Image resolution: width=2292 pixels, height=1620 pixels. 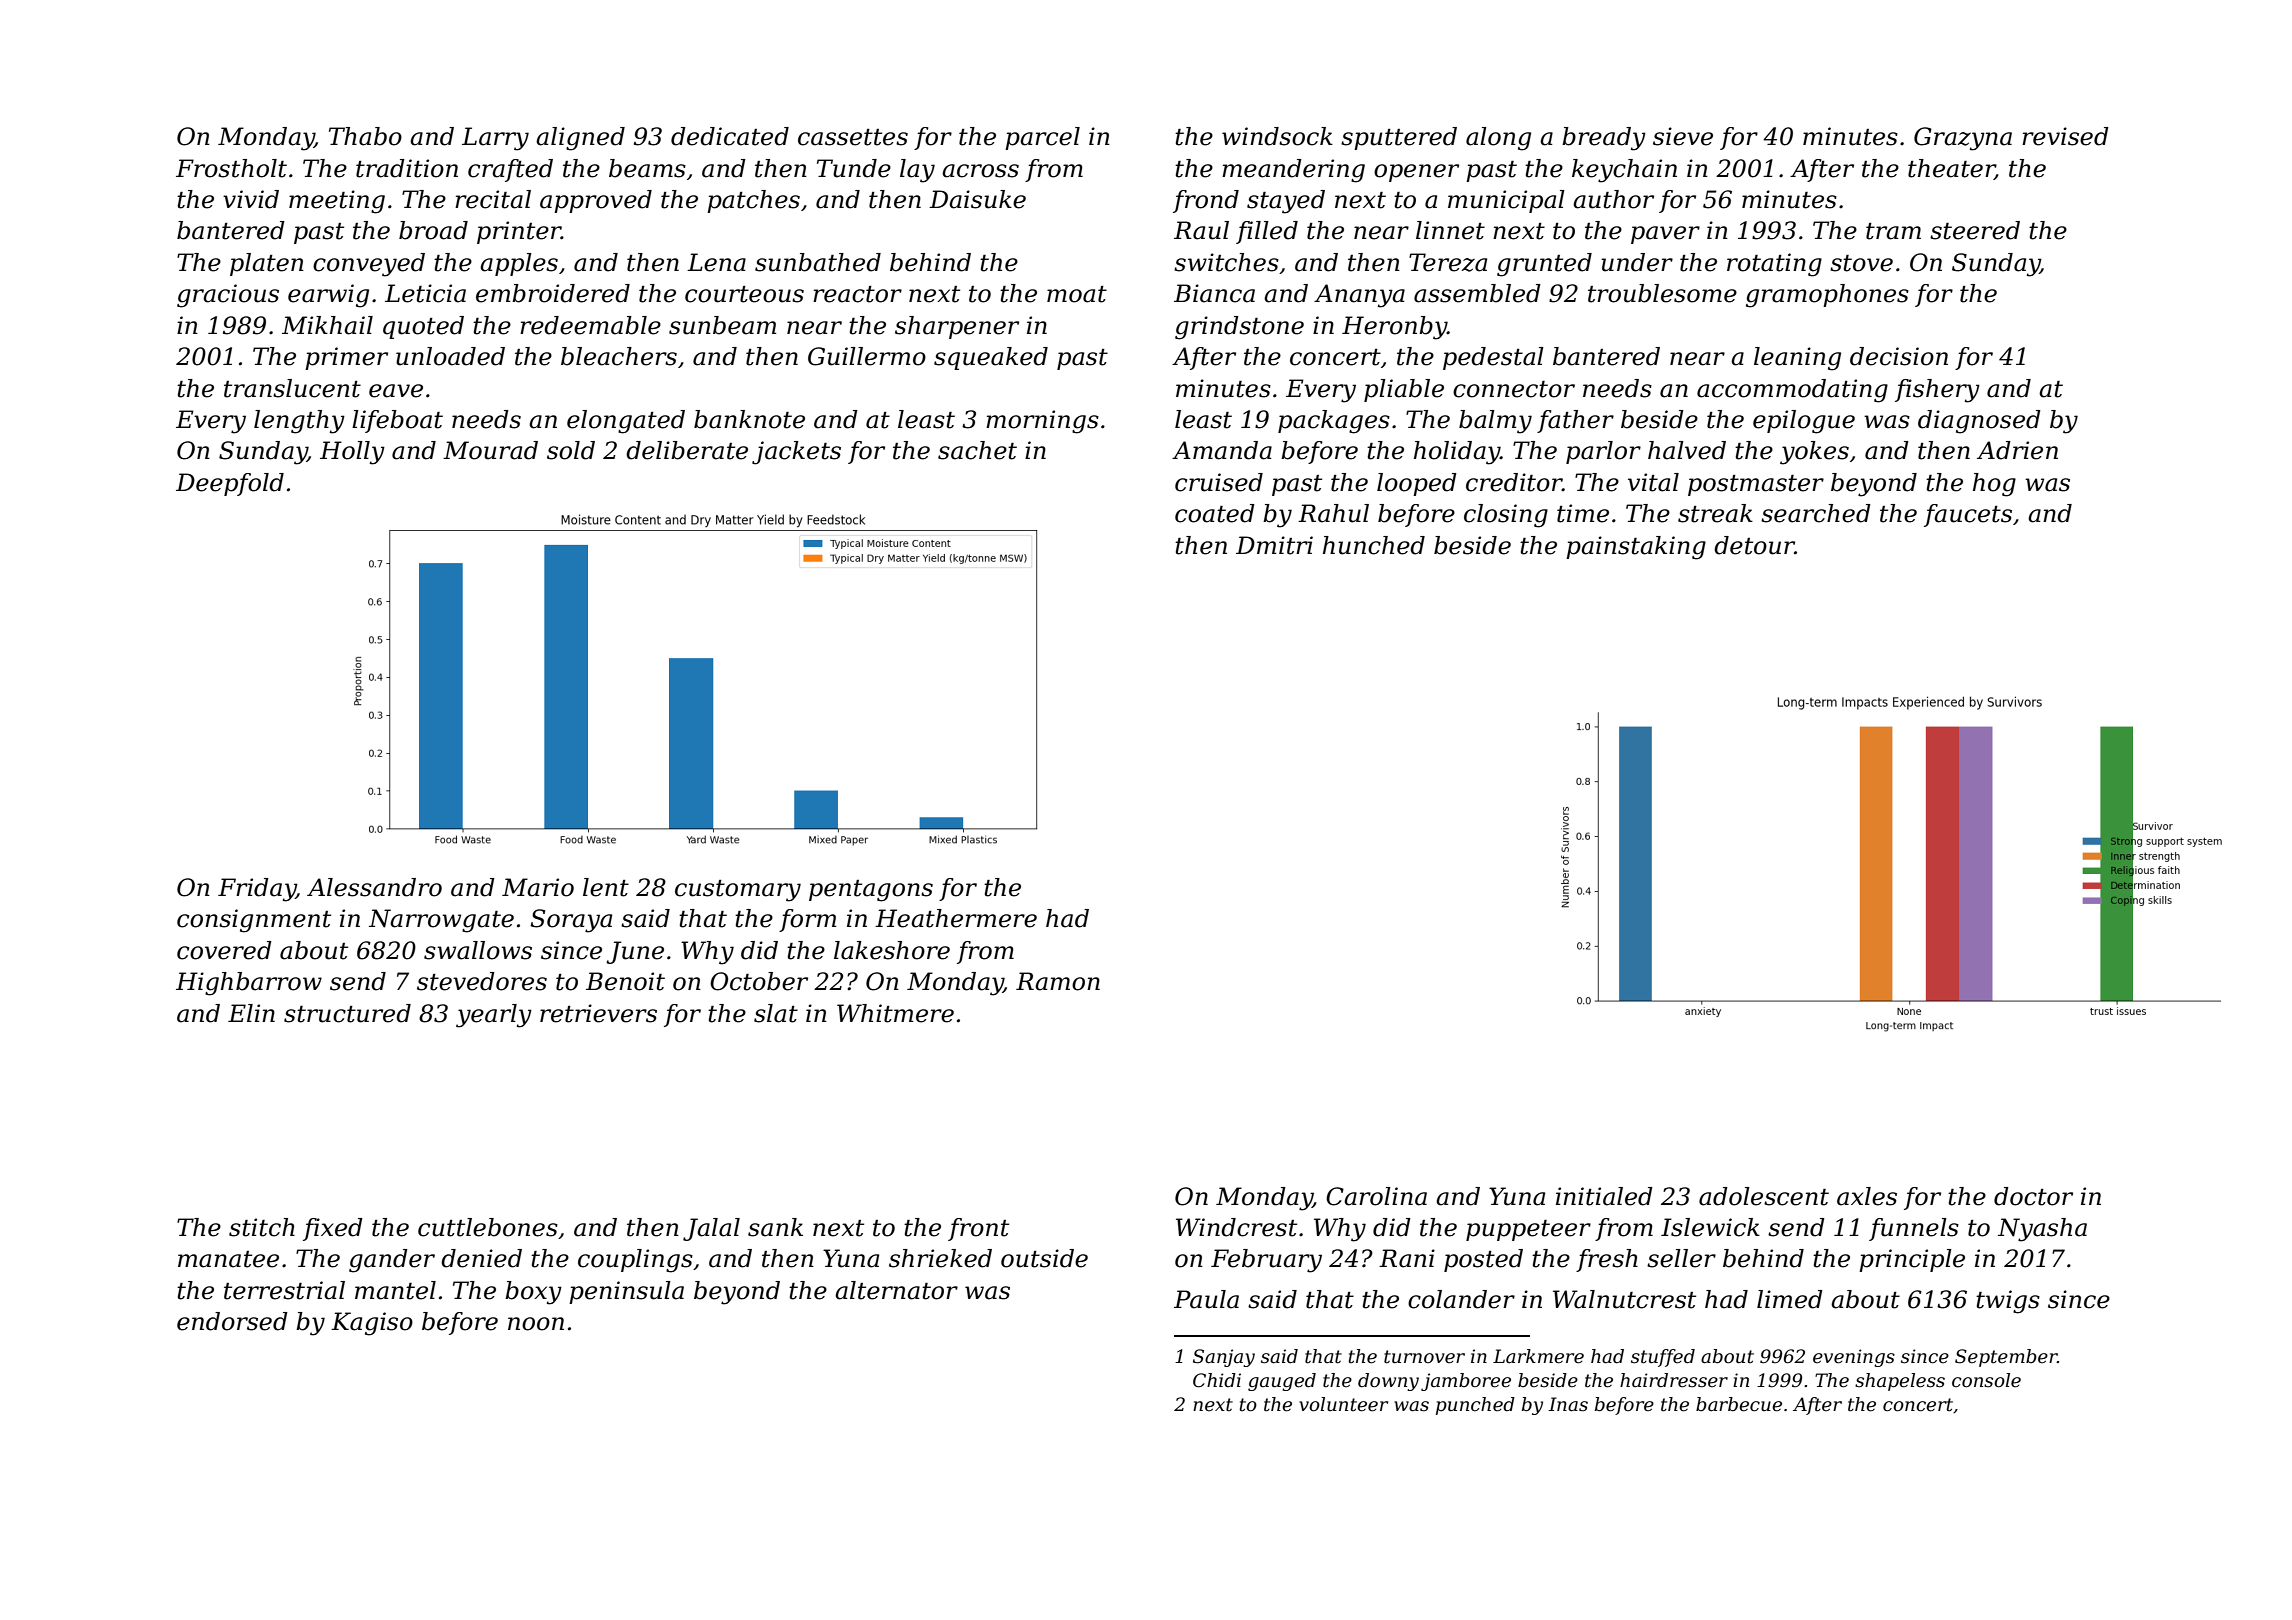 I want to click on painstaking, so click(x=1636, y=548).
